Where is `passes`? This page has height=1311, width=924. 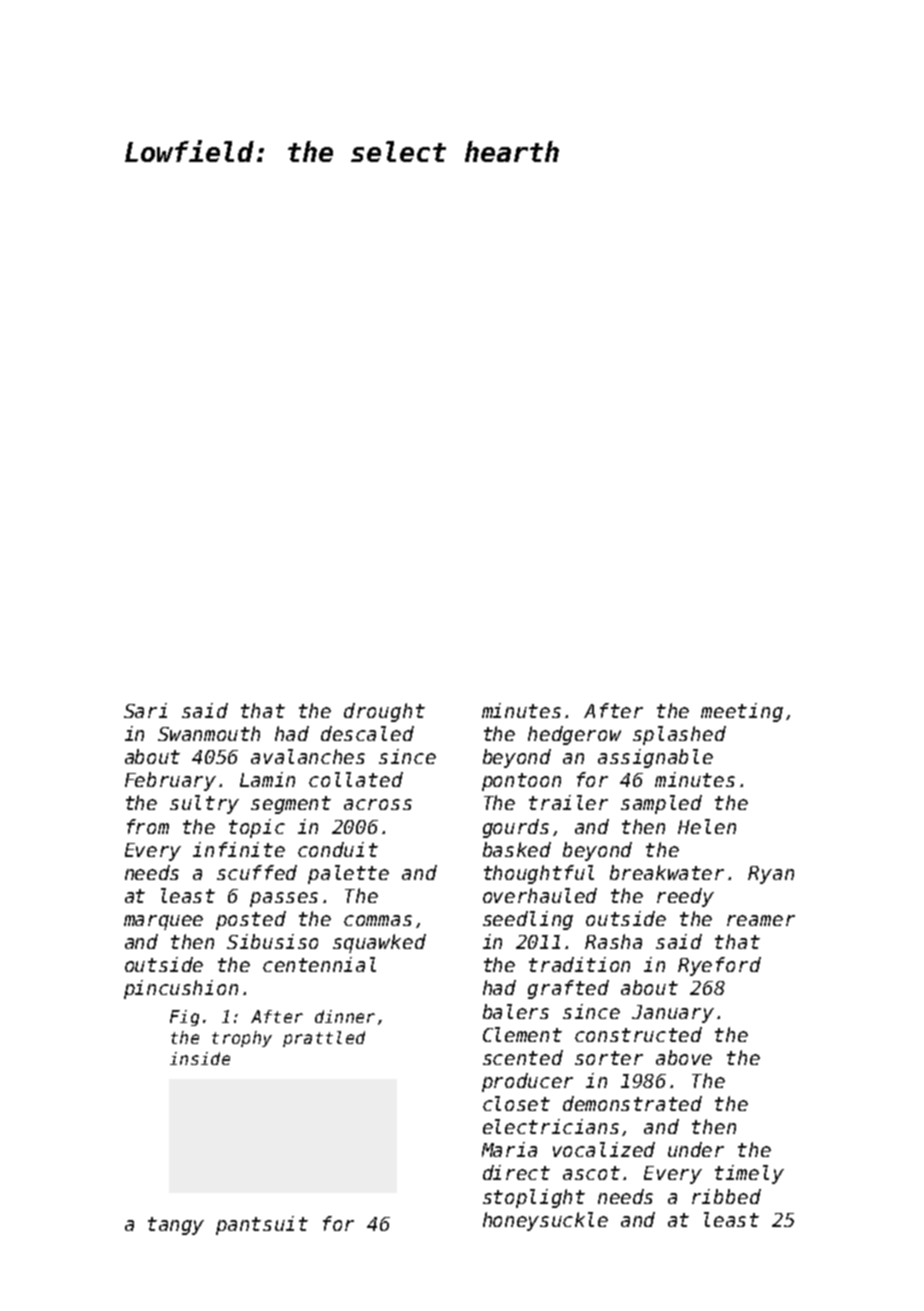
passes is located at coordinates (284, 899).
